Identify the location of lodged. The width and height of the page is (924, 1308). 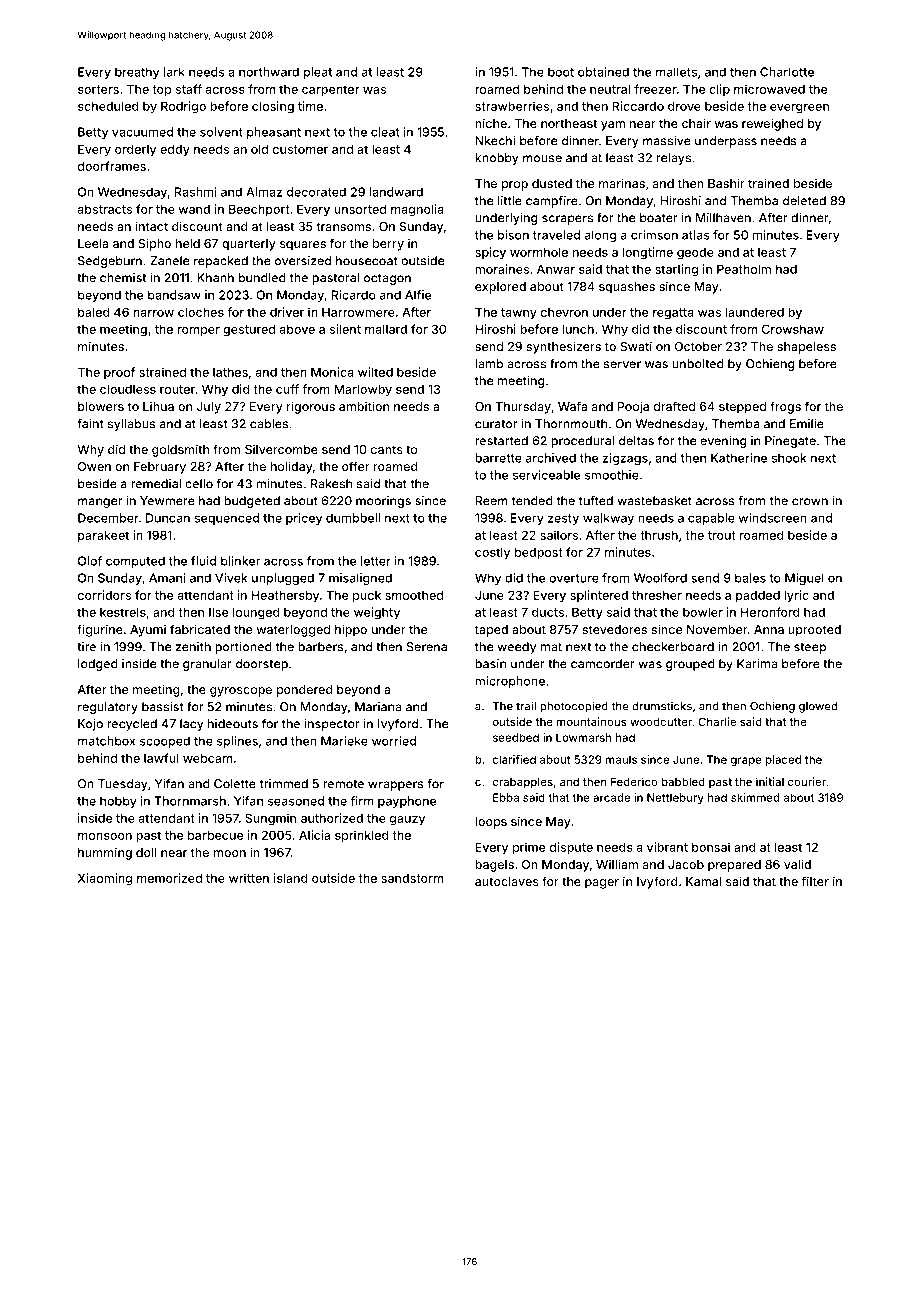
(98, 665).
